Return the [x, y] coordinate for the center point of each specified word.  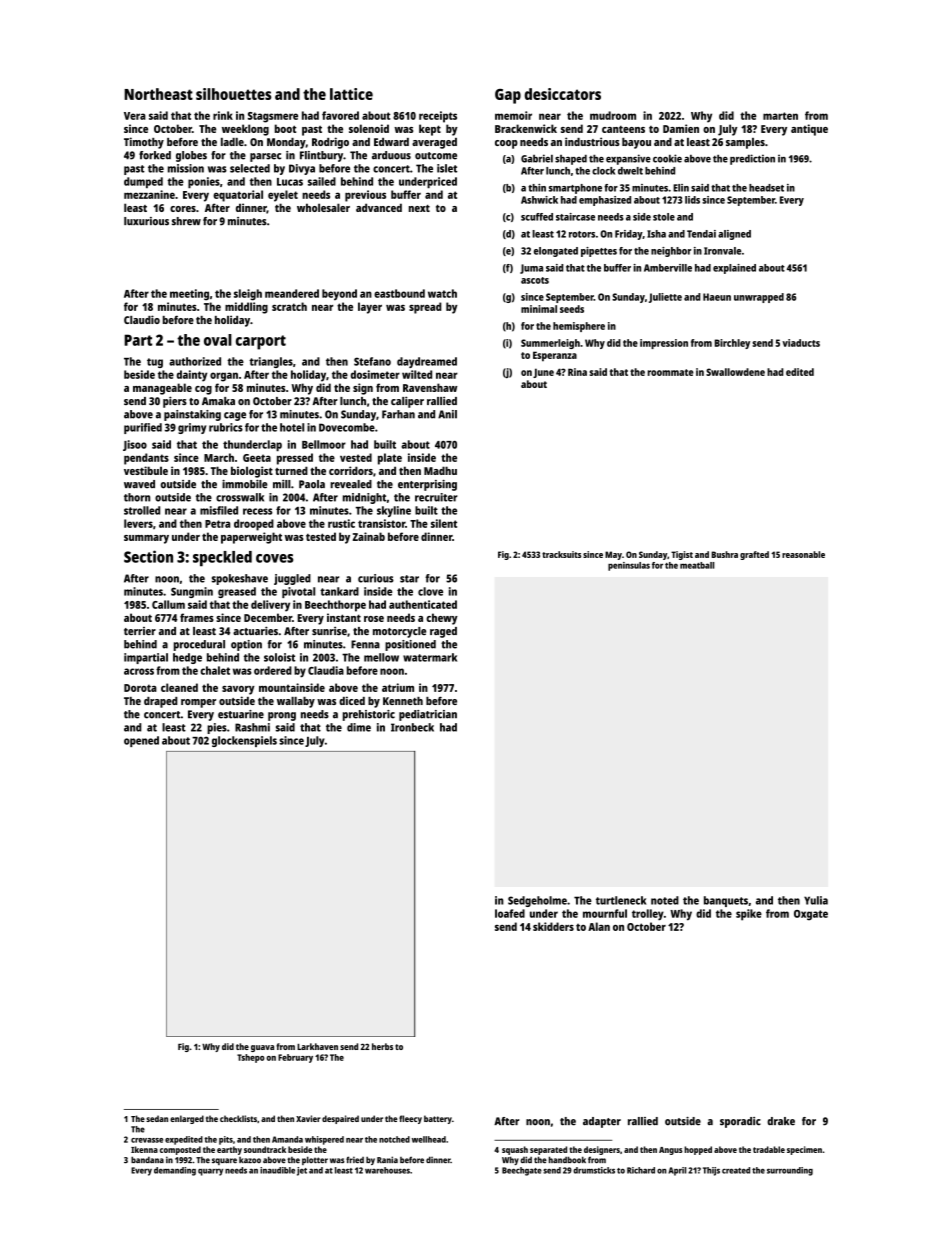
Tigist [682, 555]
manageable [162, 389]
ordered [273, 670]
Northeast [158, 94]
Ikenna [144, 1149]
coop [506, 144]
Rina [577, 372]
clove [430, 591]
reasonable [803, 554]
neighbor [671, 252]
